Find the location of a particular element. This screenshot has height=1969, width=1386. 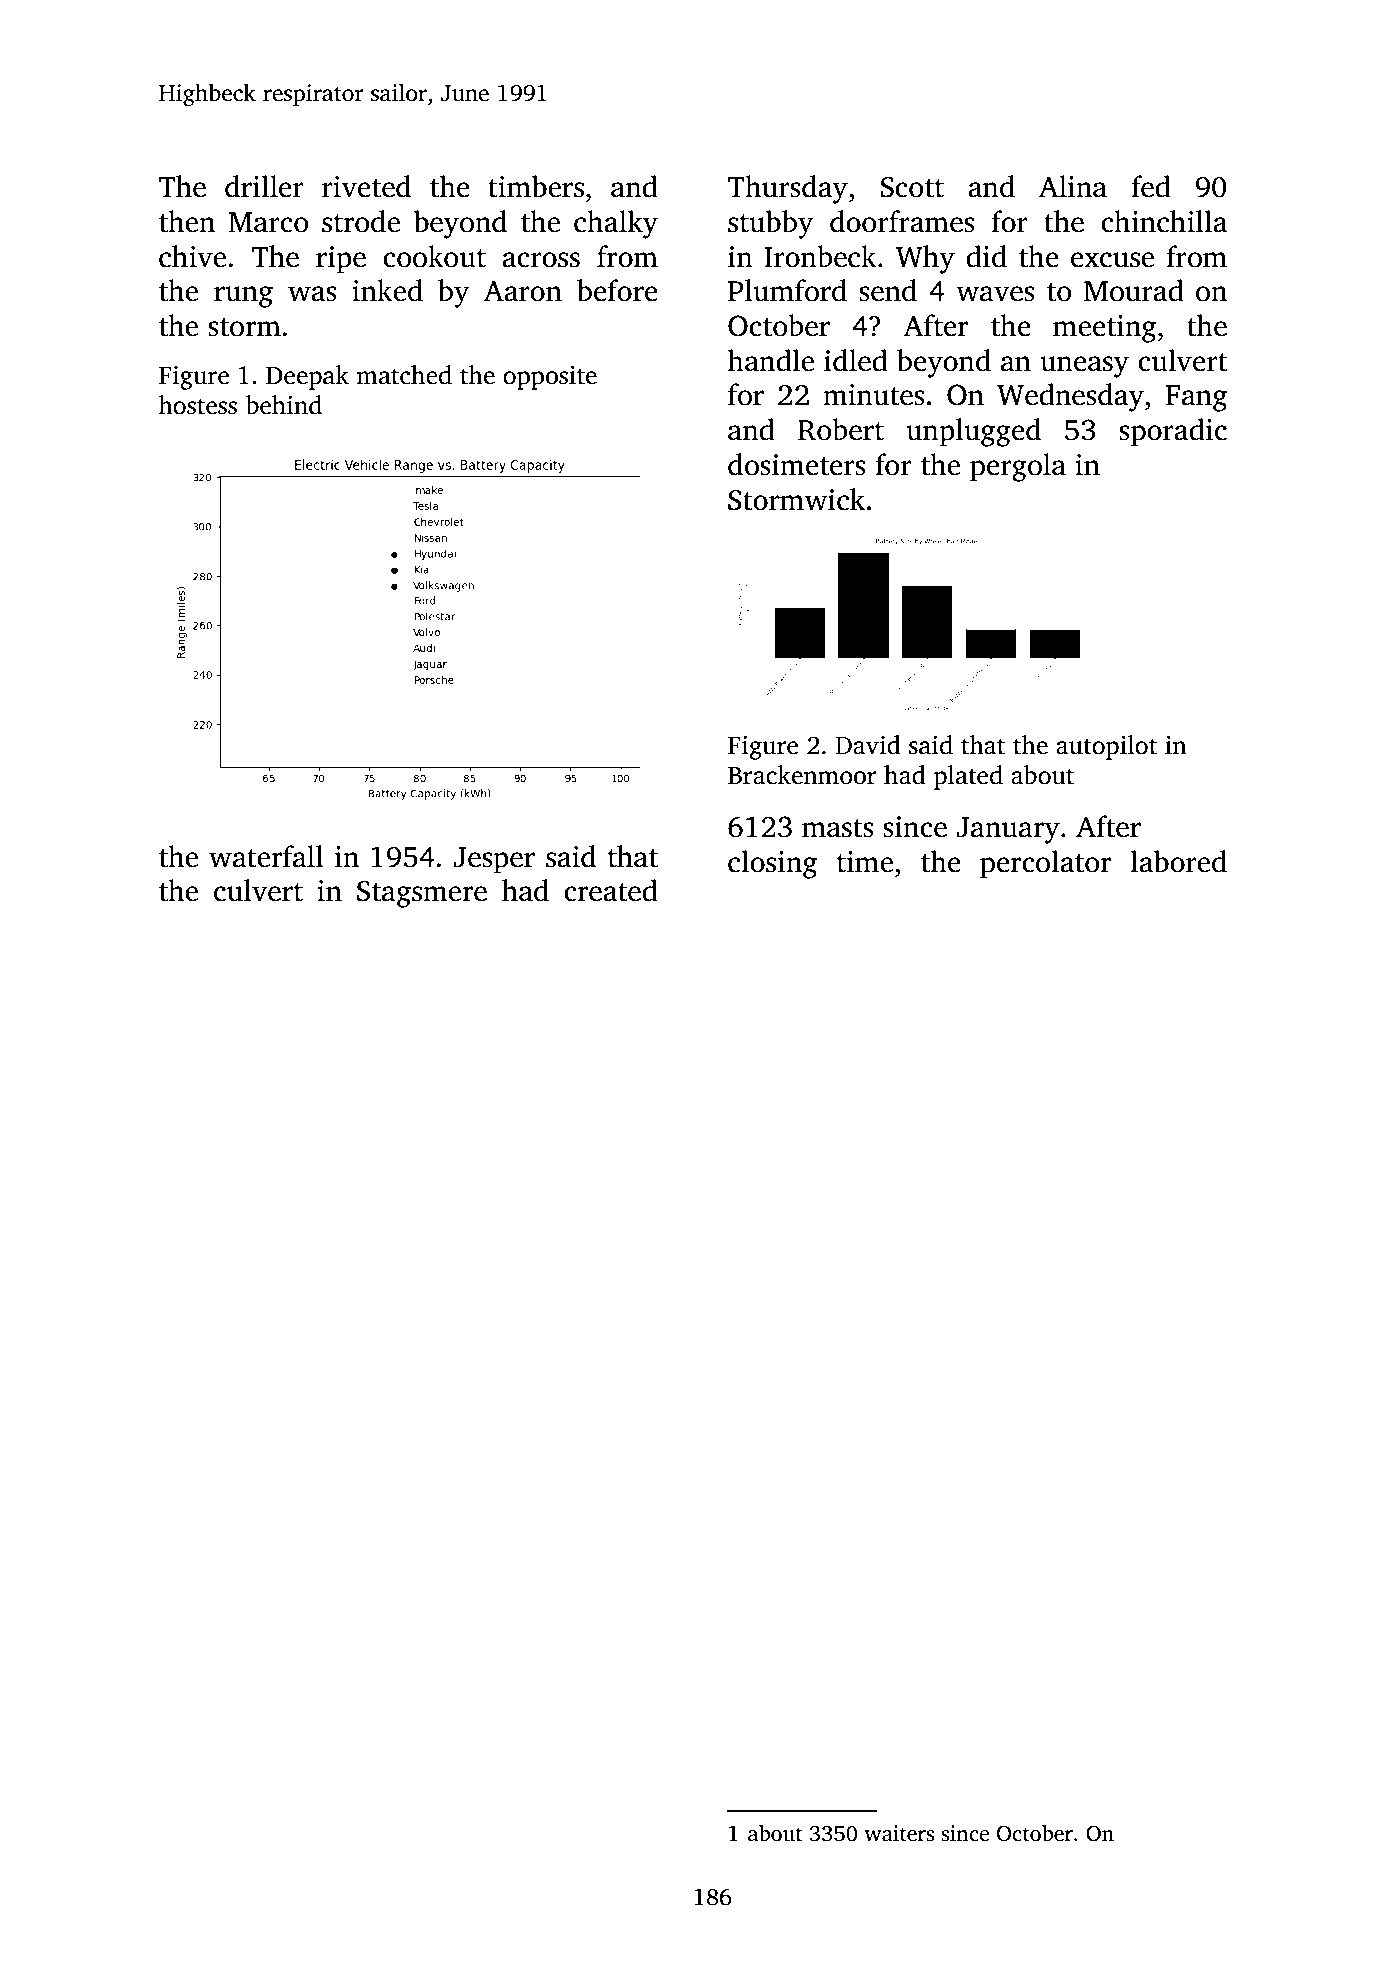

time is located at coordinates (865, 862).
